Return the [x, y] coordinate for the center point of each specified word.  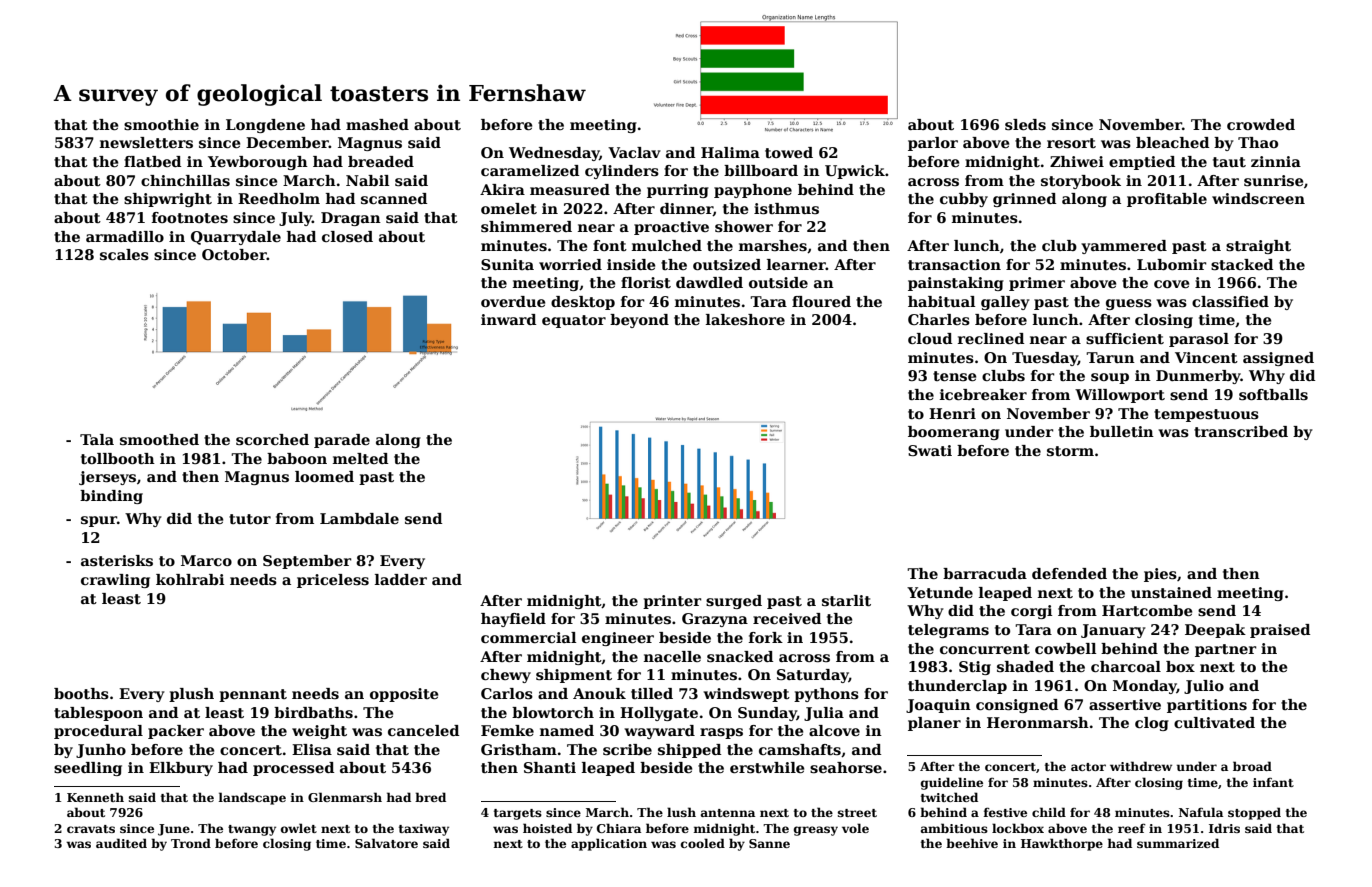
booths [81, 694]
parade [342, 441]
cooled [703, 843]
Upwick [855, 172]
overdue [513, 301]
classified [1230, 301]
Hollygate [659, 714]
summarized [1178, 843]
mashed [377, 125]
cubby [964, 200]
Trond [191, 843]
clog [1152, 724]
